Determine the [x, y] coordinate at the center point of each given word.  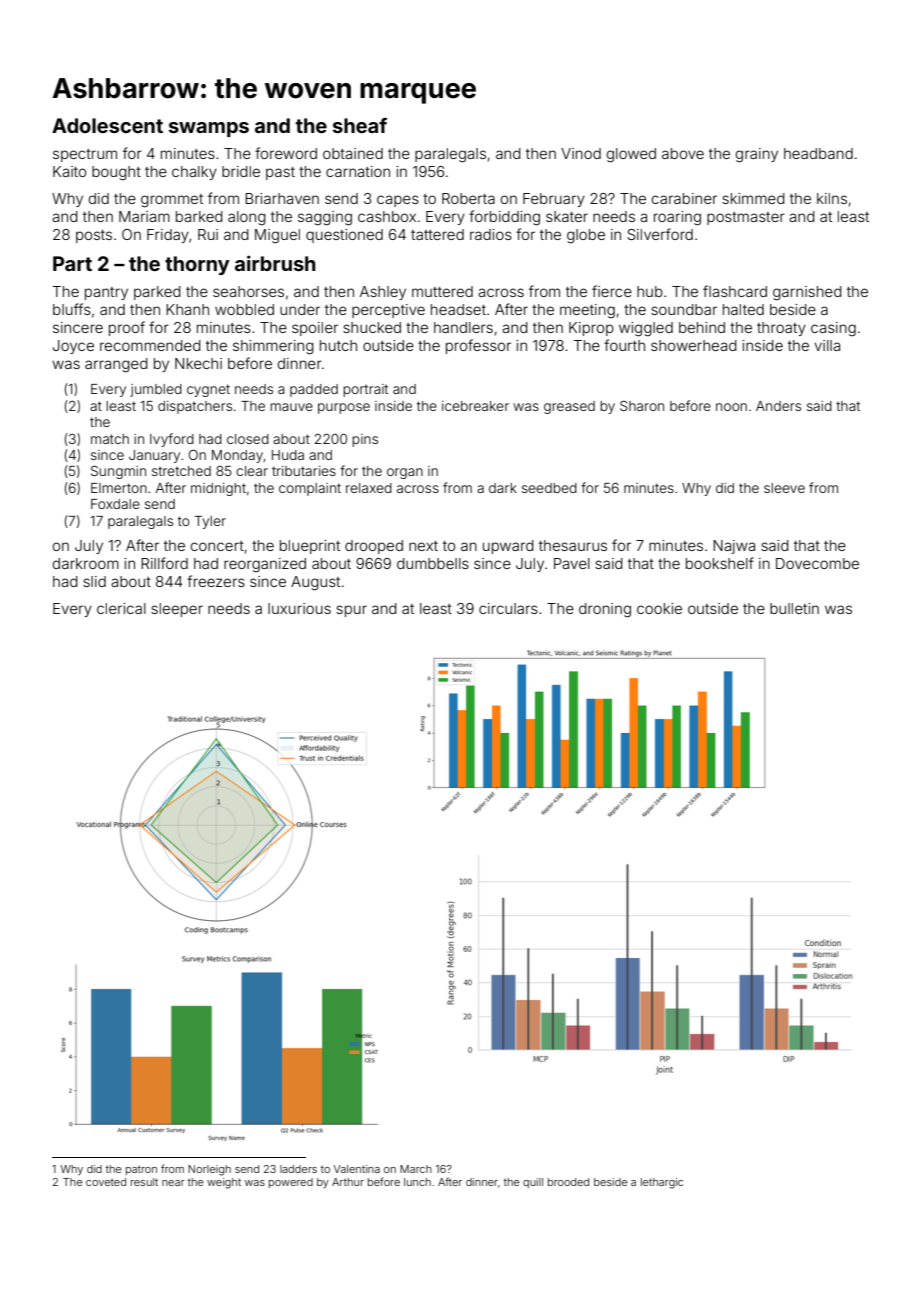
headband [818, 153]
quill [533, 1183]
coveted [106, 1182]
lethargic [662, 1183]
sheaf [360, 125]
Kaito [69, 171]
